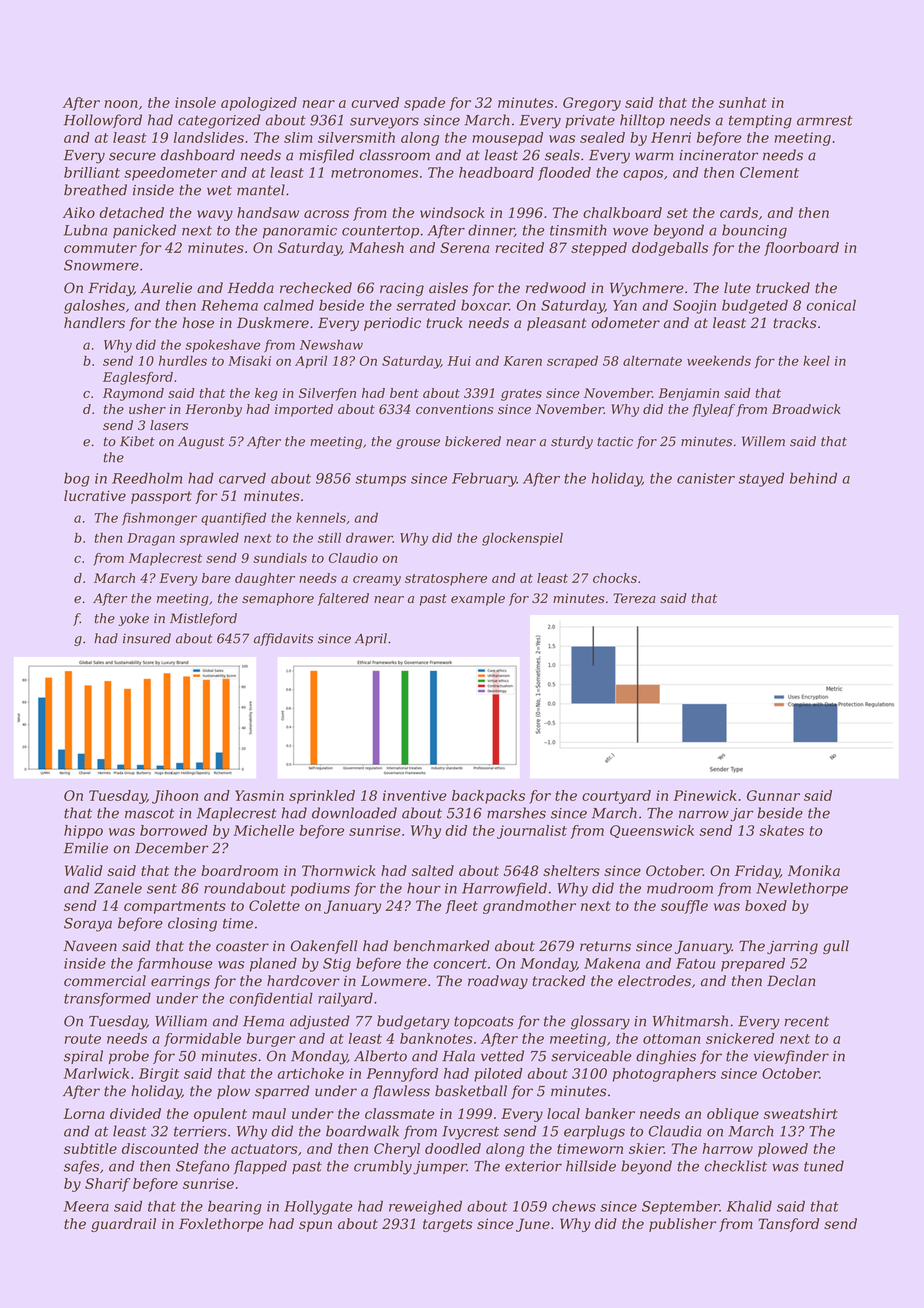 The width and height of the screenshot is (924, 1308). Describe the element at coordinates (345, 999) in the screenshot. I see `railyard` at that location.
